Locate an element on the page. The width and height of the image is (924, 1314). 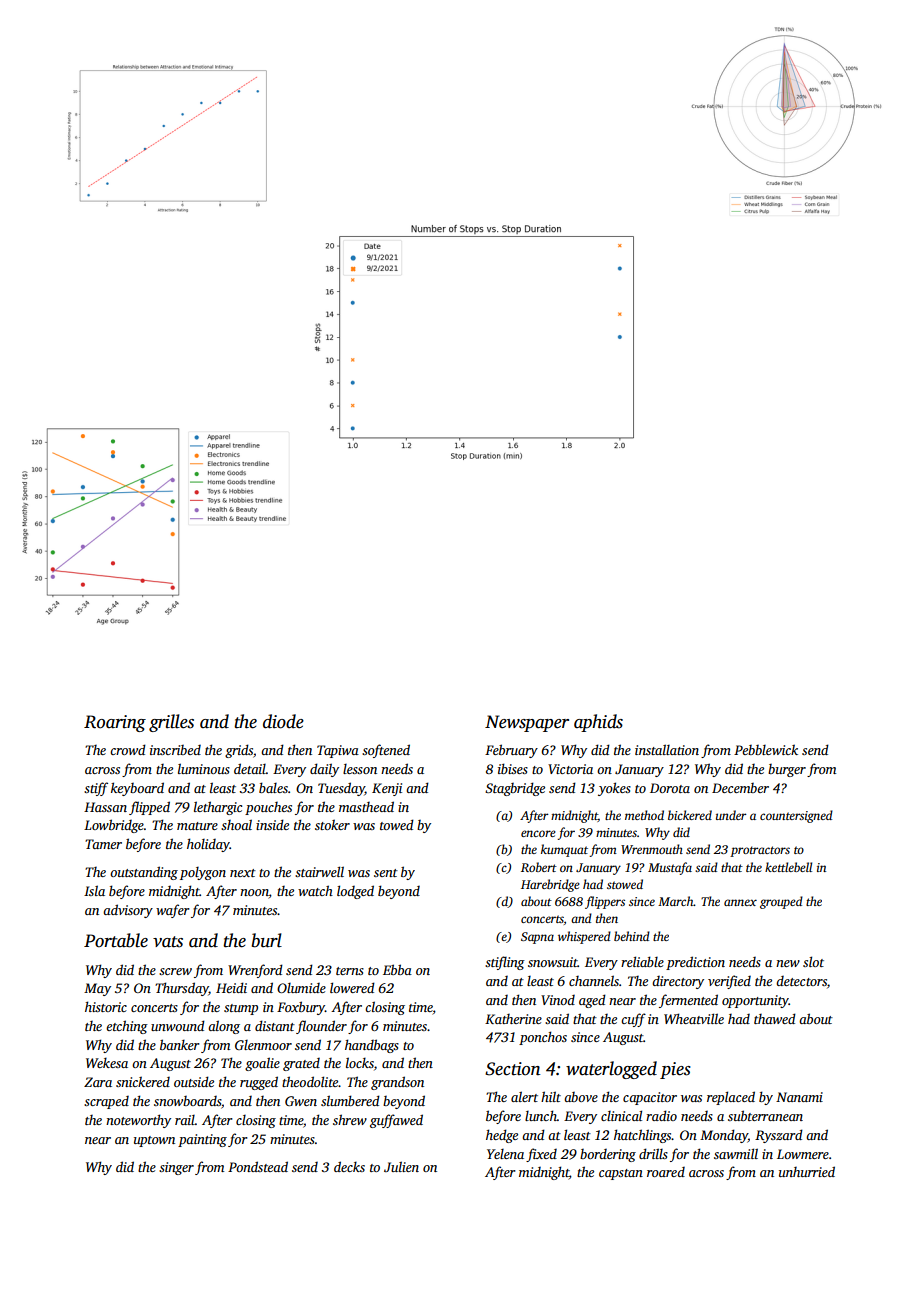
diode is located at coordinates (283, 721).
